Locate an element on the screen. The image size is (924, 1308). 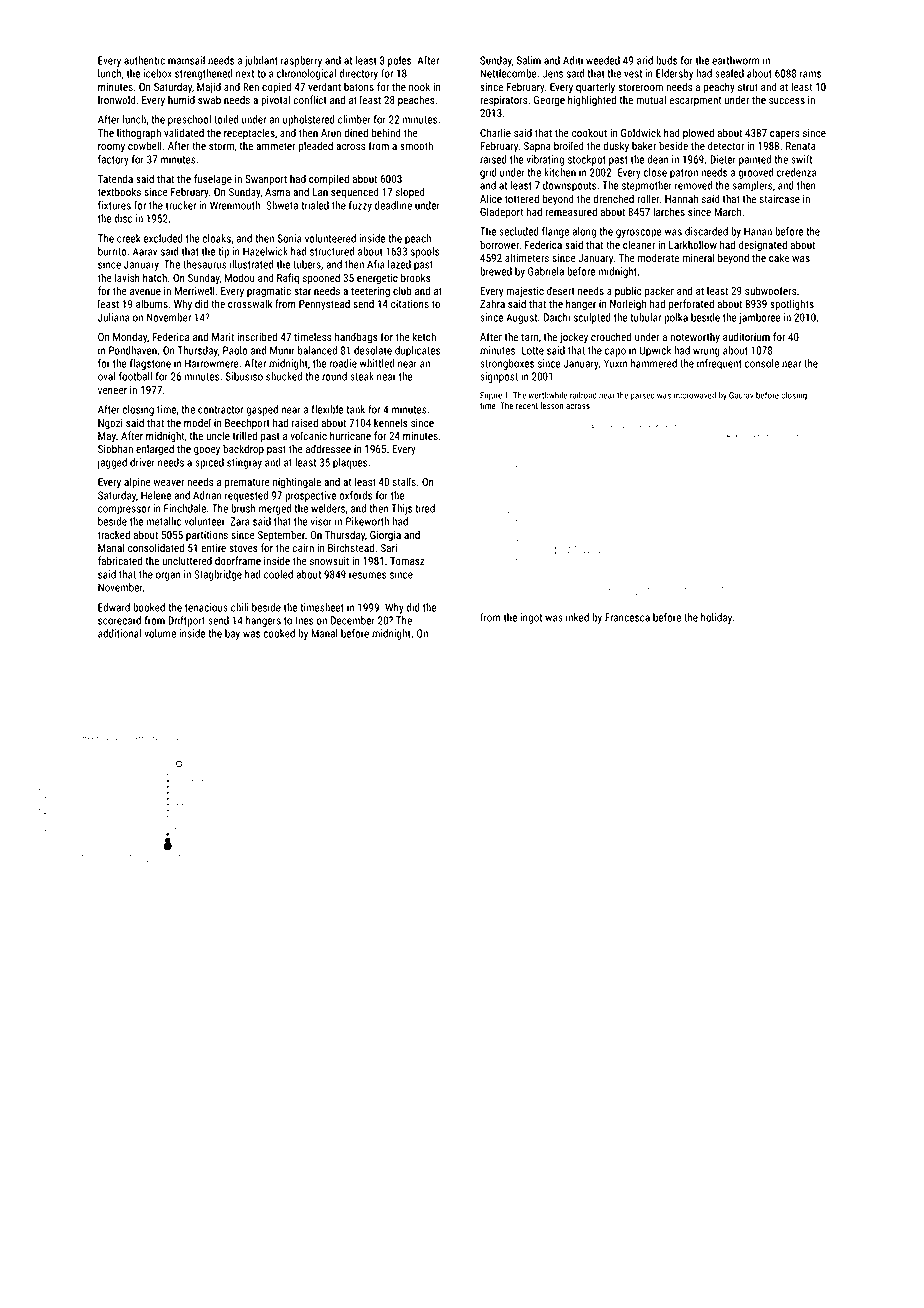
cooled is located at coordinates (278, 574).
